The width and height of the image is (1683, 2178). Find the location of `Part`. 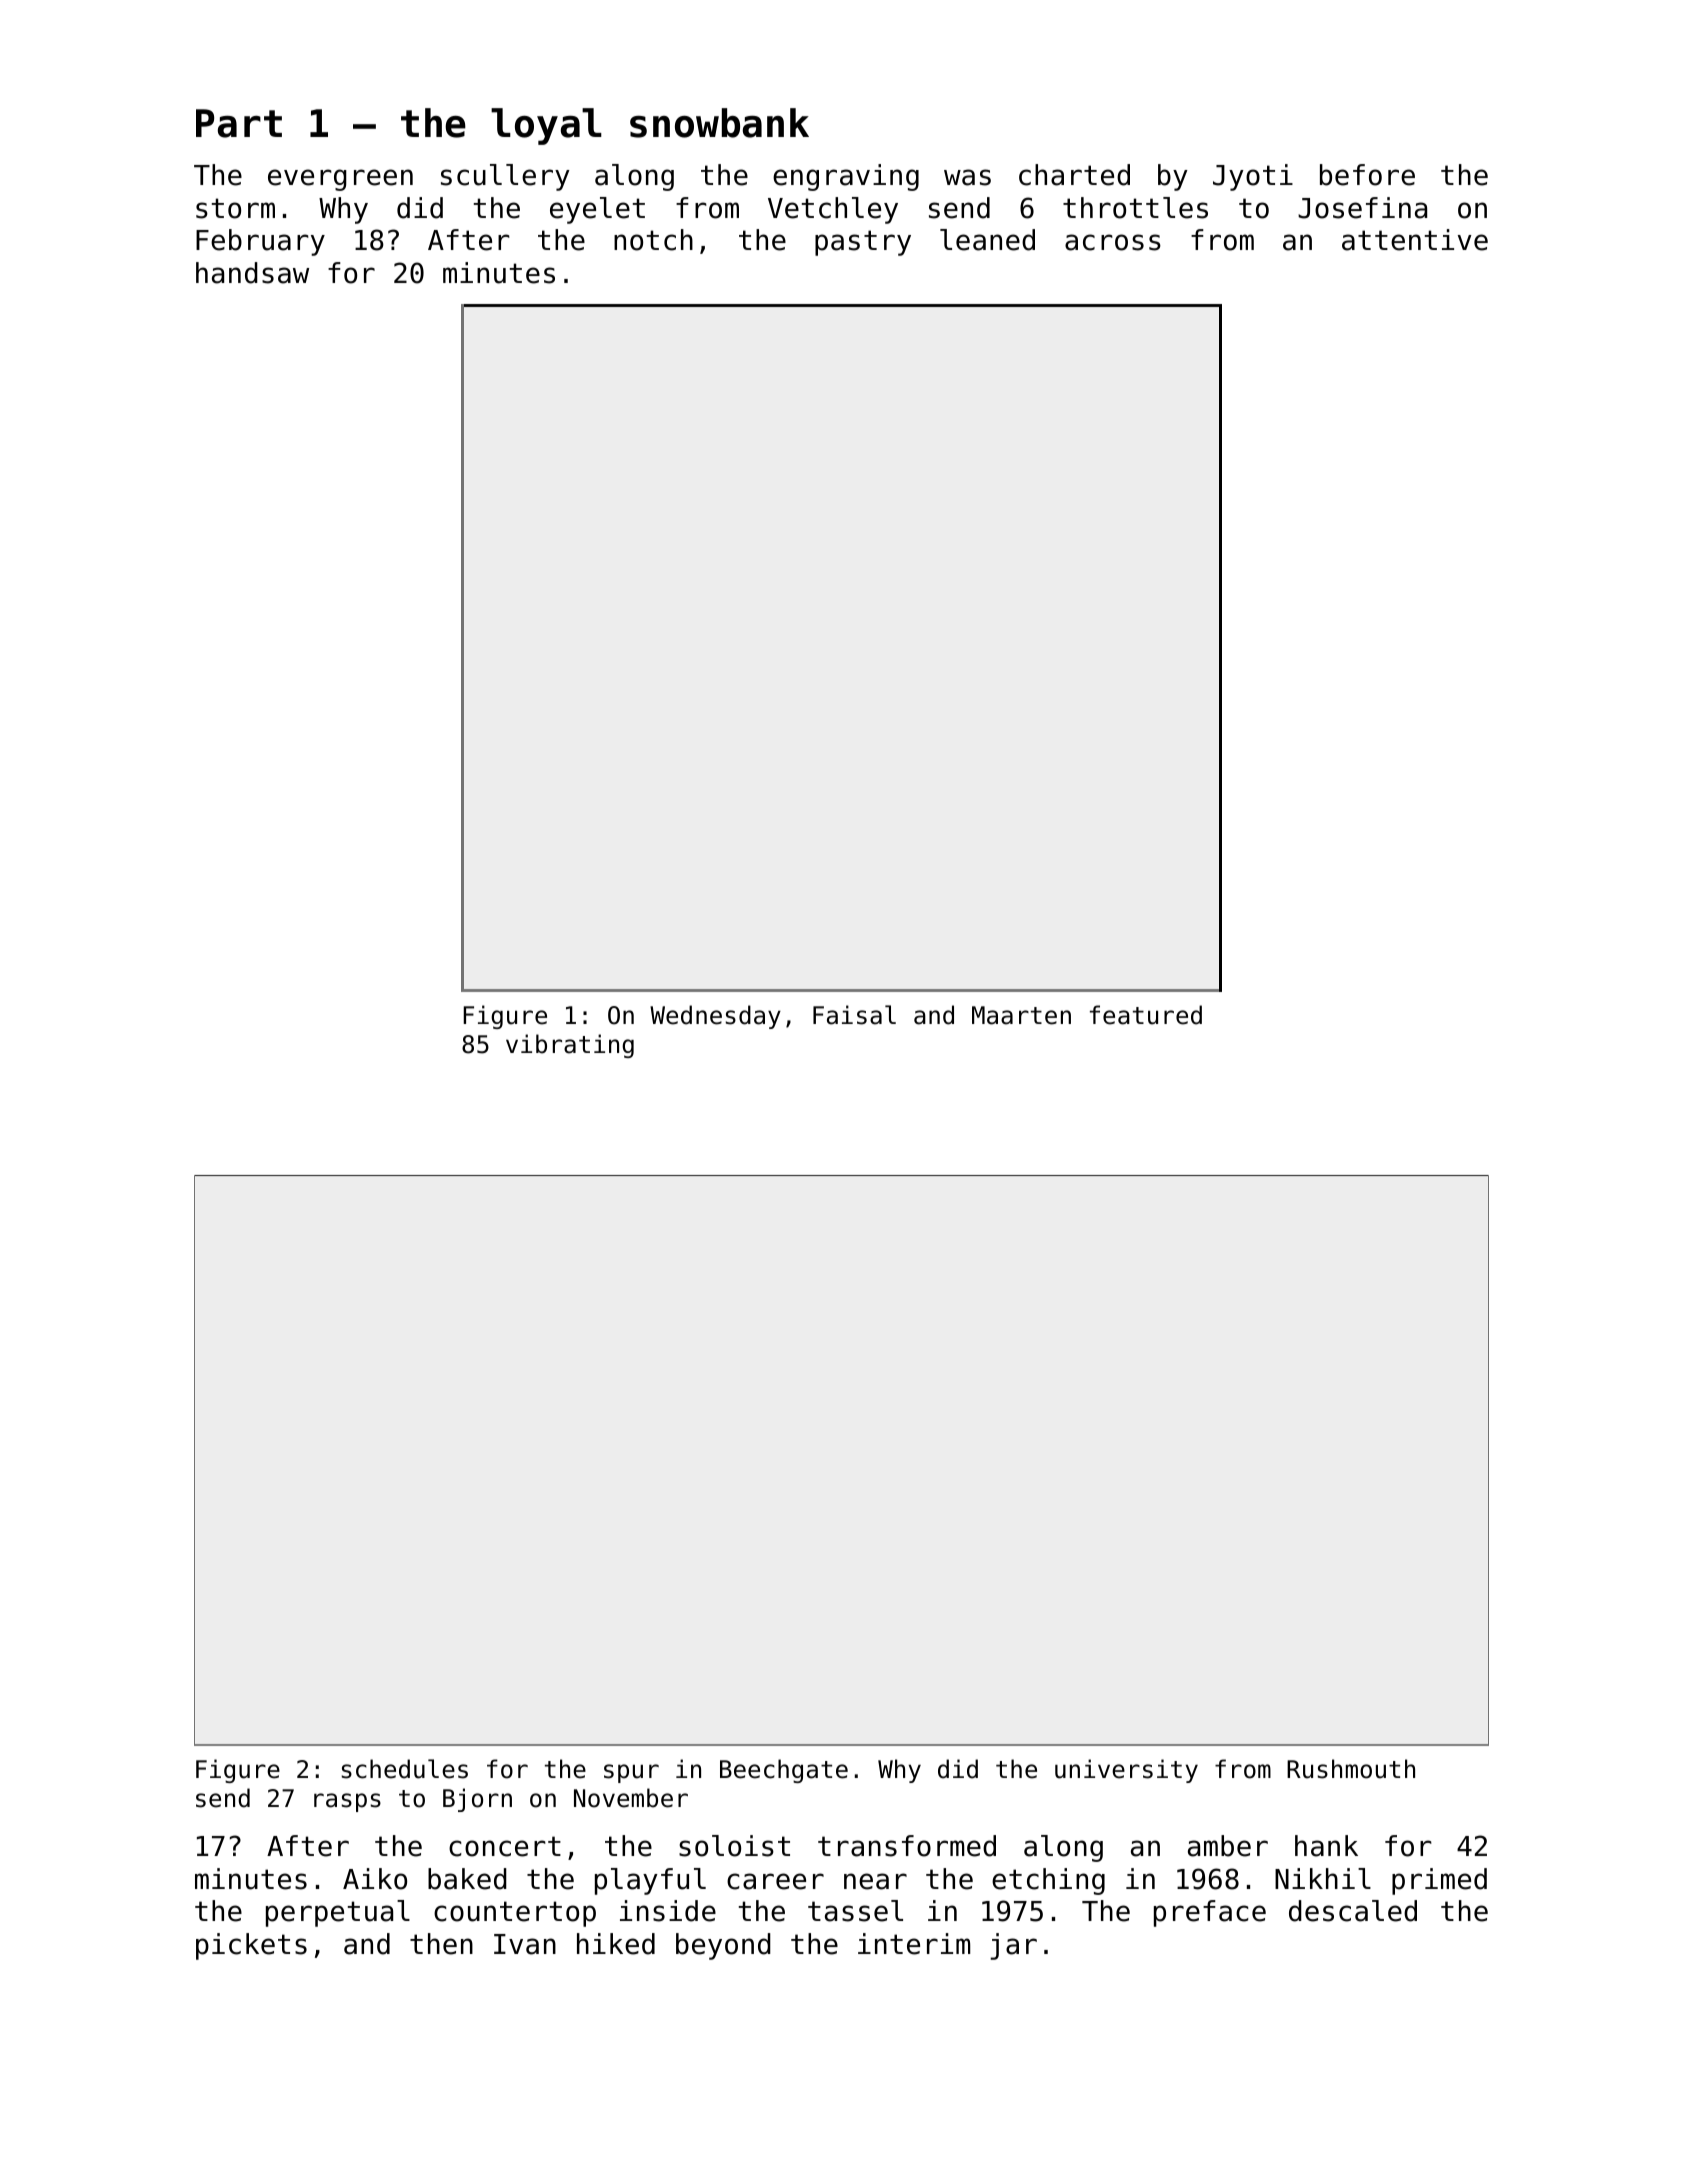

Part is located at coordinates (239, 123).
